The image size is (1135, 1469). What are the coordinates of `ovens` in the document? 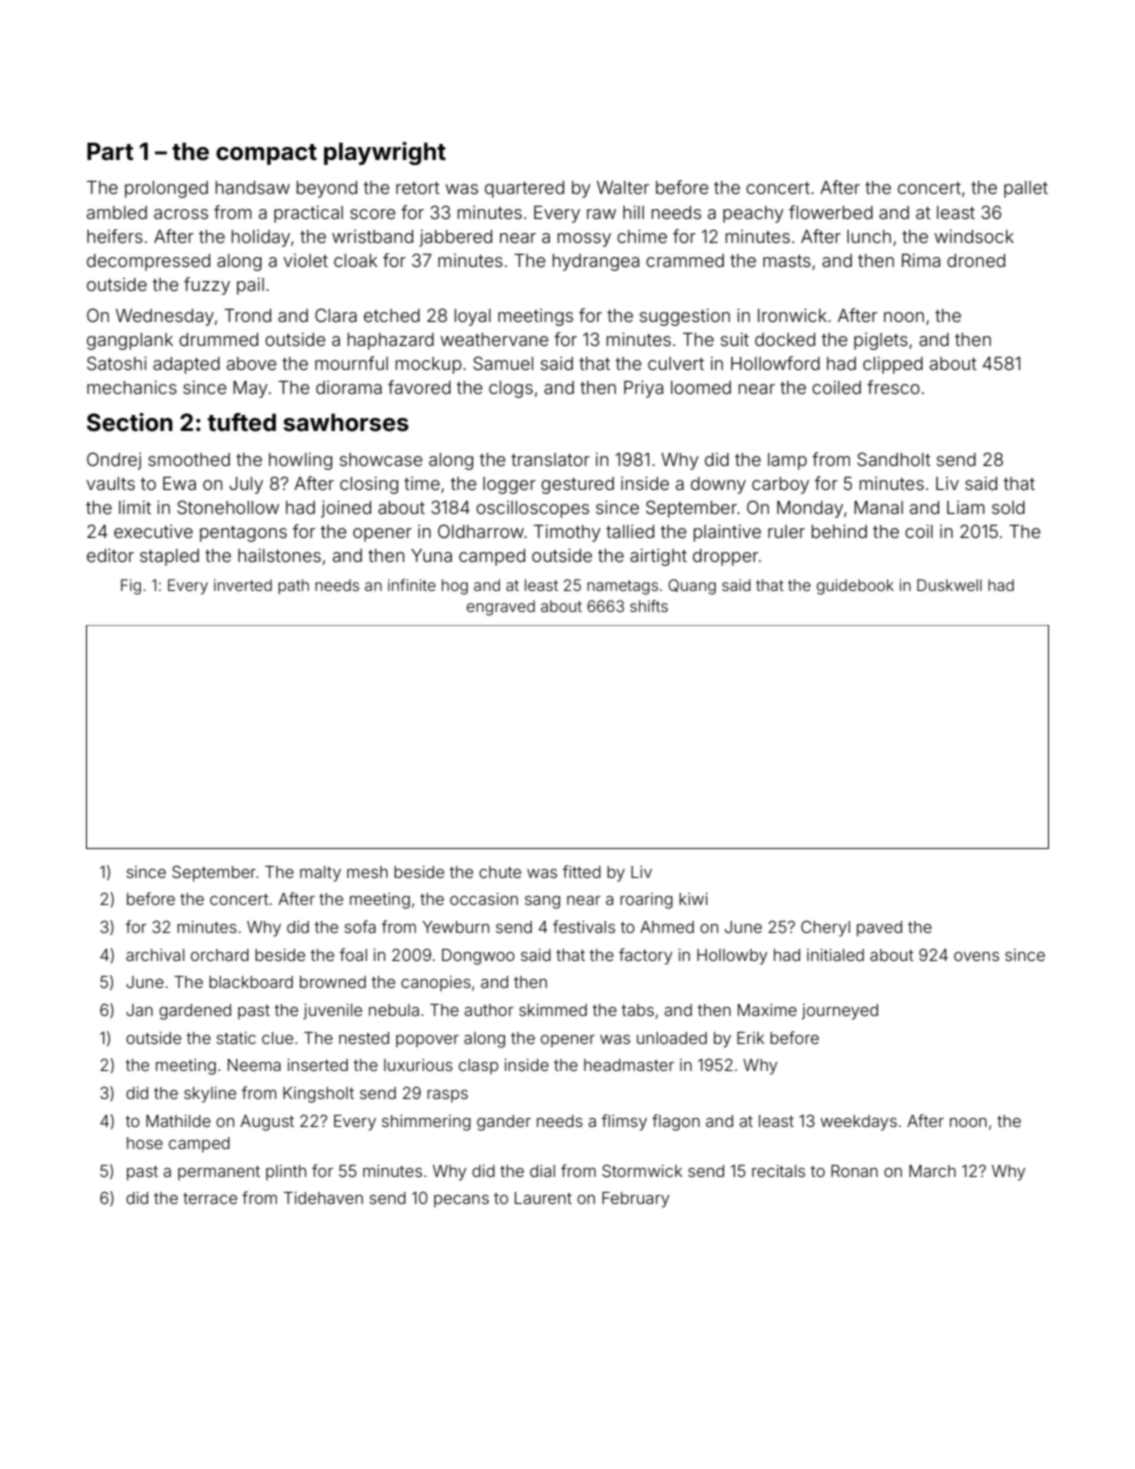 It's located at (976, 956).
